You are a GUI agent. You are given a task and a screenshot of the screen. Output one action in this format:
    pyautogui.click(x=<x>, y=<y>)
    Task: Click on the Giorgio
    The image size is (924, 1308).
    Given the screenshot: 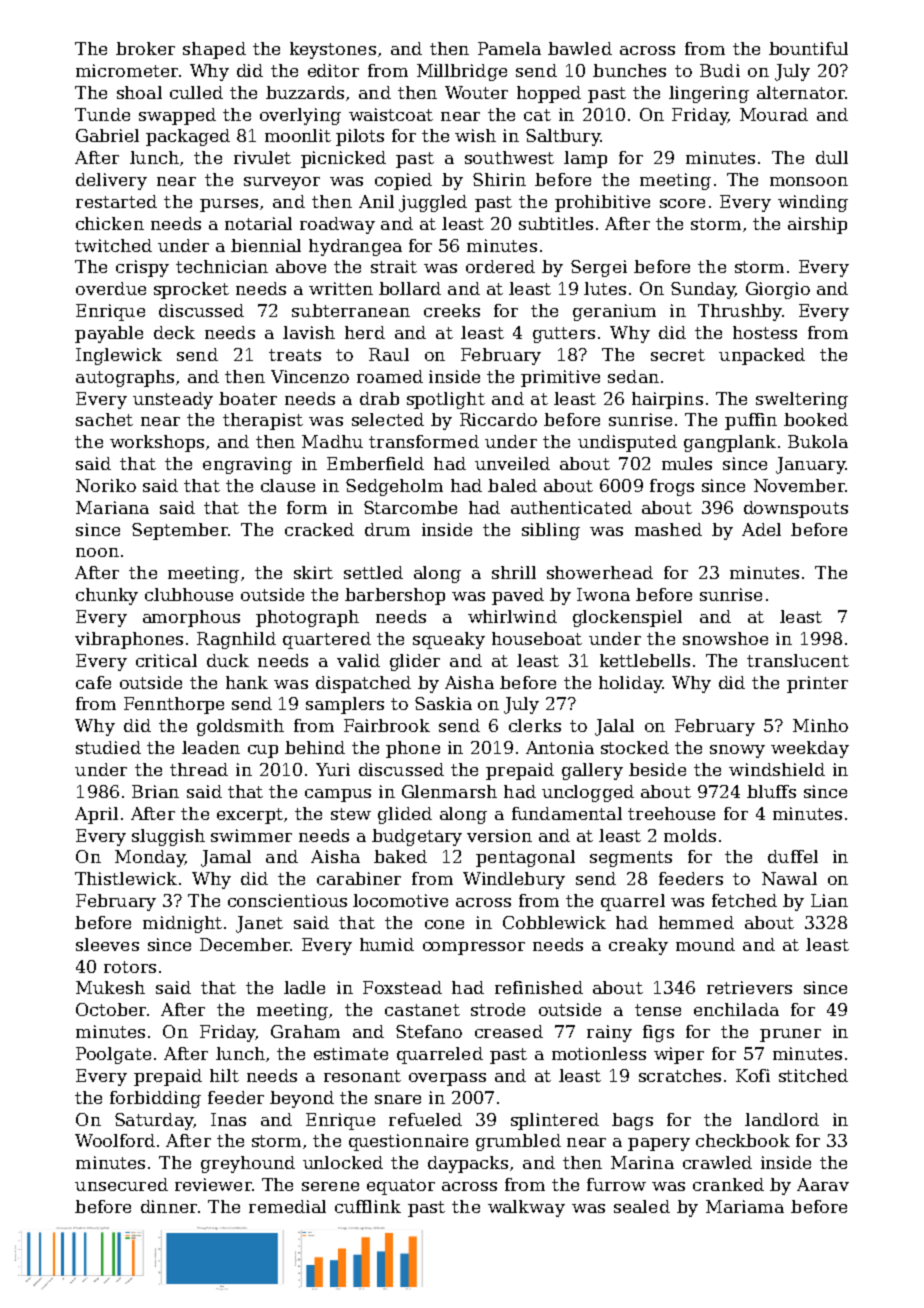 What is the action you would take?
    pyautogui.click(x=778, y=290)
